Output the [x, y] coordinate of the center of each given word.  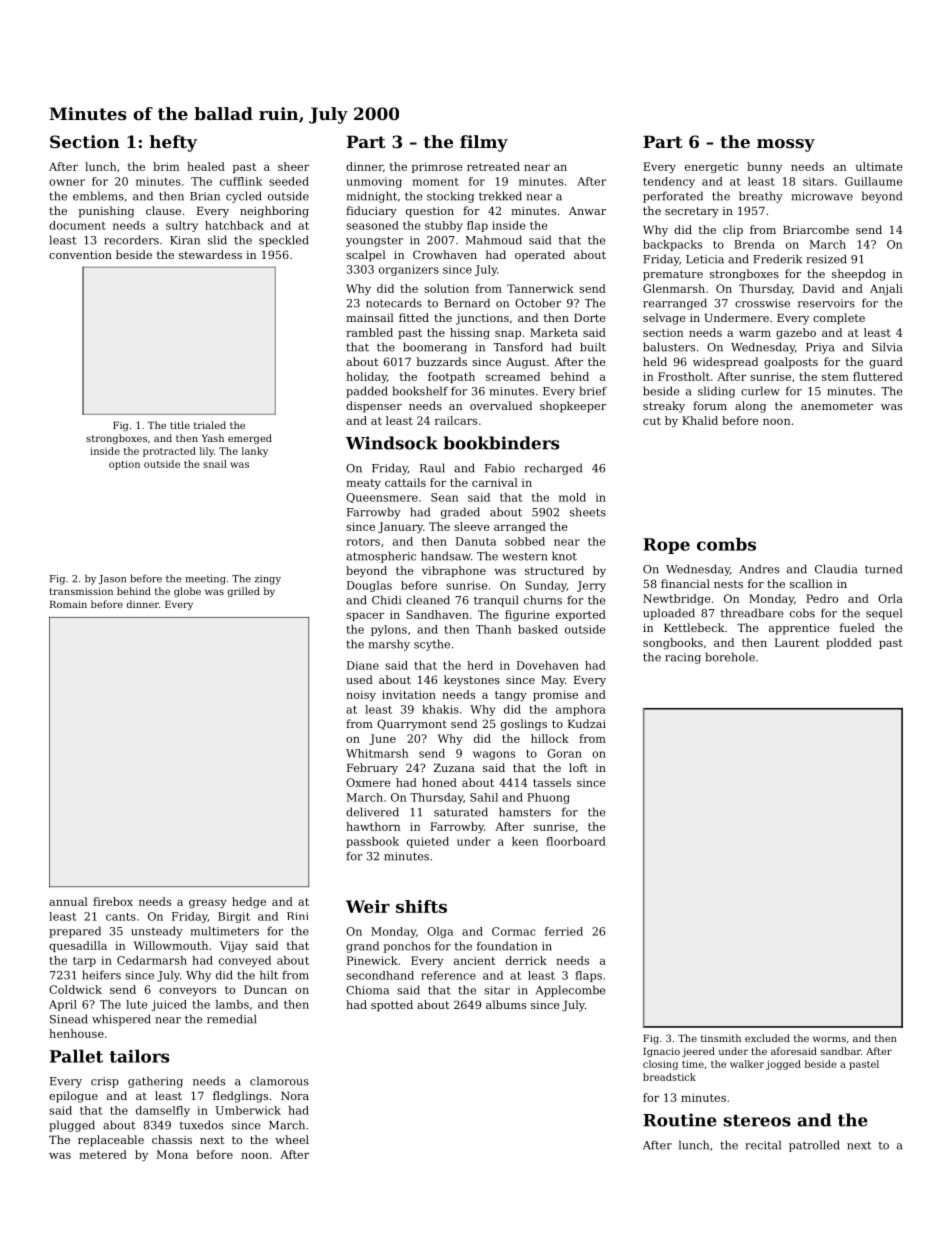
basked [538, 629]
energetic [711, 167]
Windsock [392, 443]
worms [829, 1039]
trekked [500, 196]
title [180, 425]
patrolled [814, 1146]
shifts [421, 906]
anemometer [837, 406]
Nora [295, 1096]
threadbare [751, 613]
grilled [244, 592]
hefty [173, 143]
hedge [249, 902]
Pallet [76, 1056]
